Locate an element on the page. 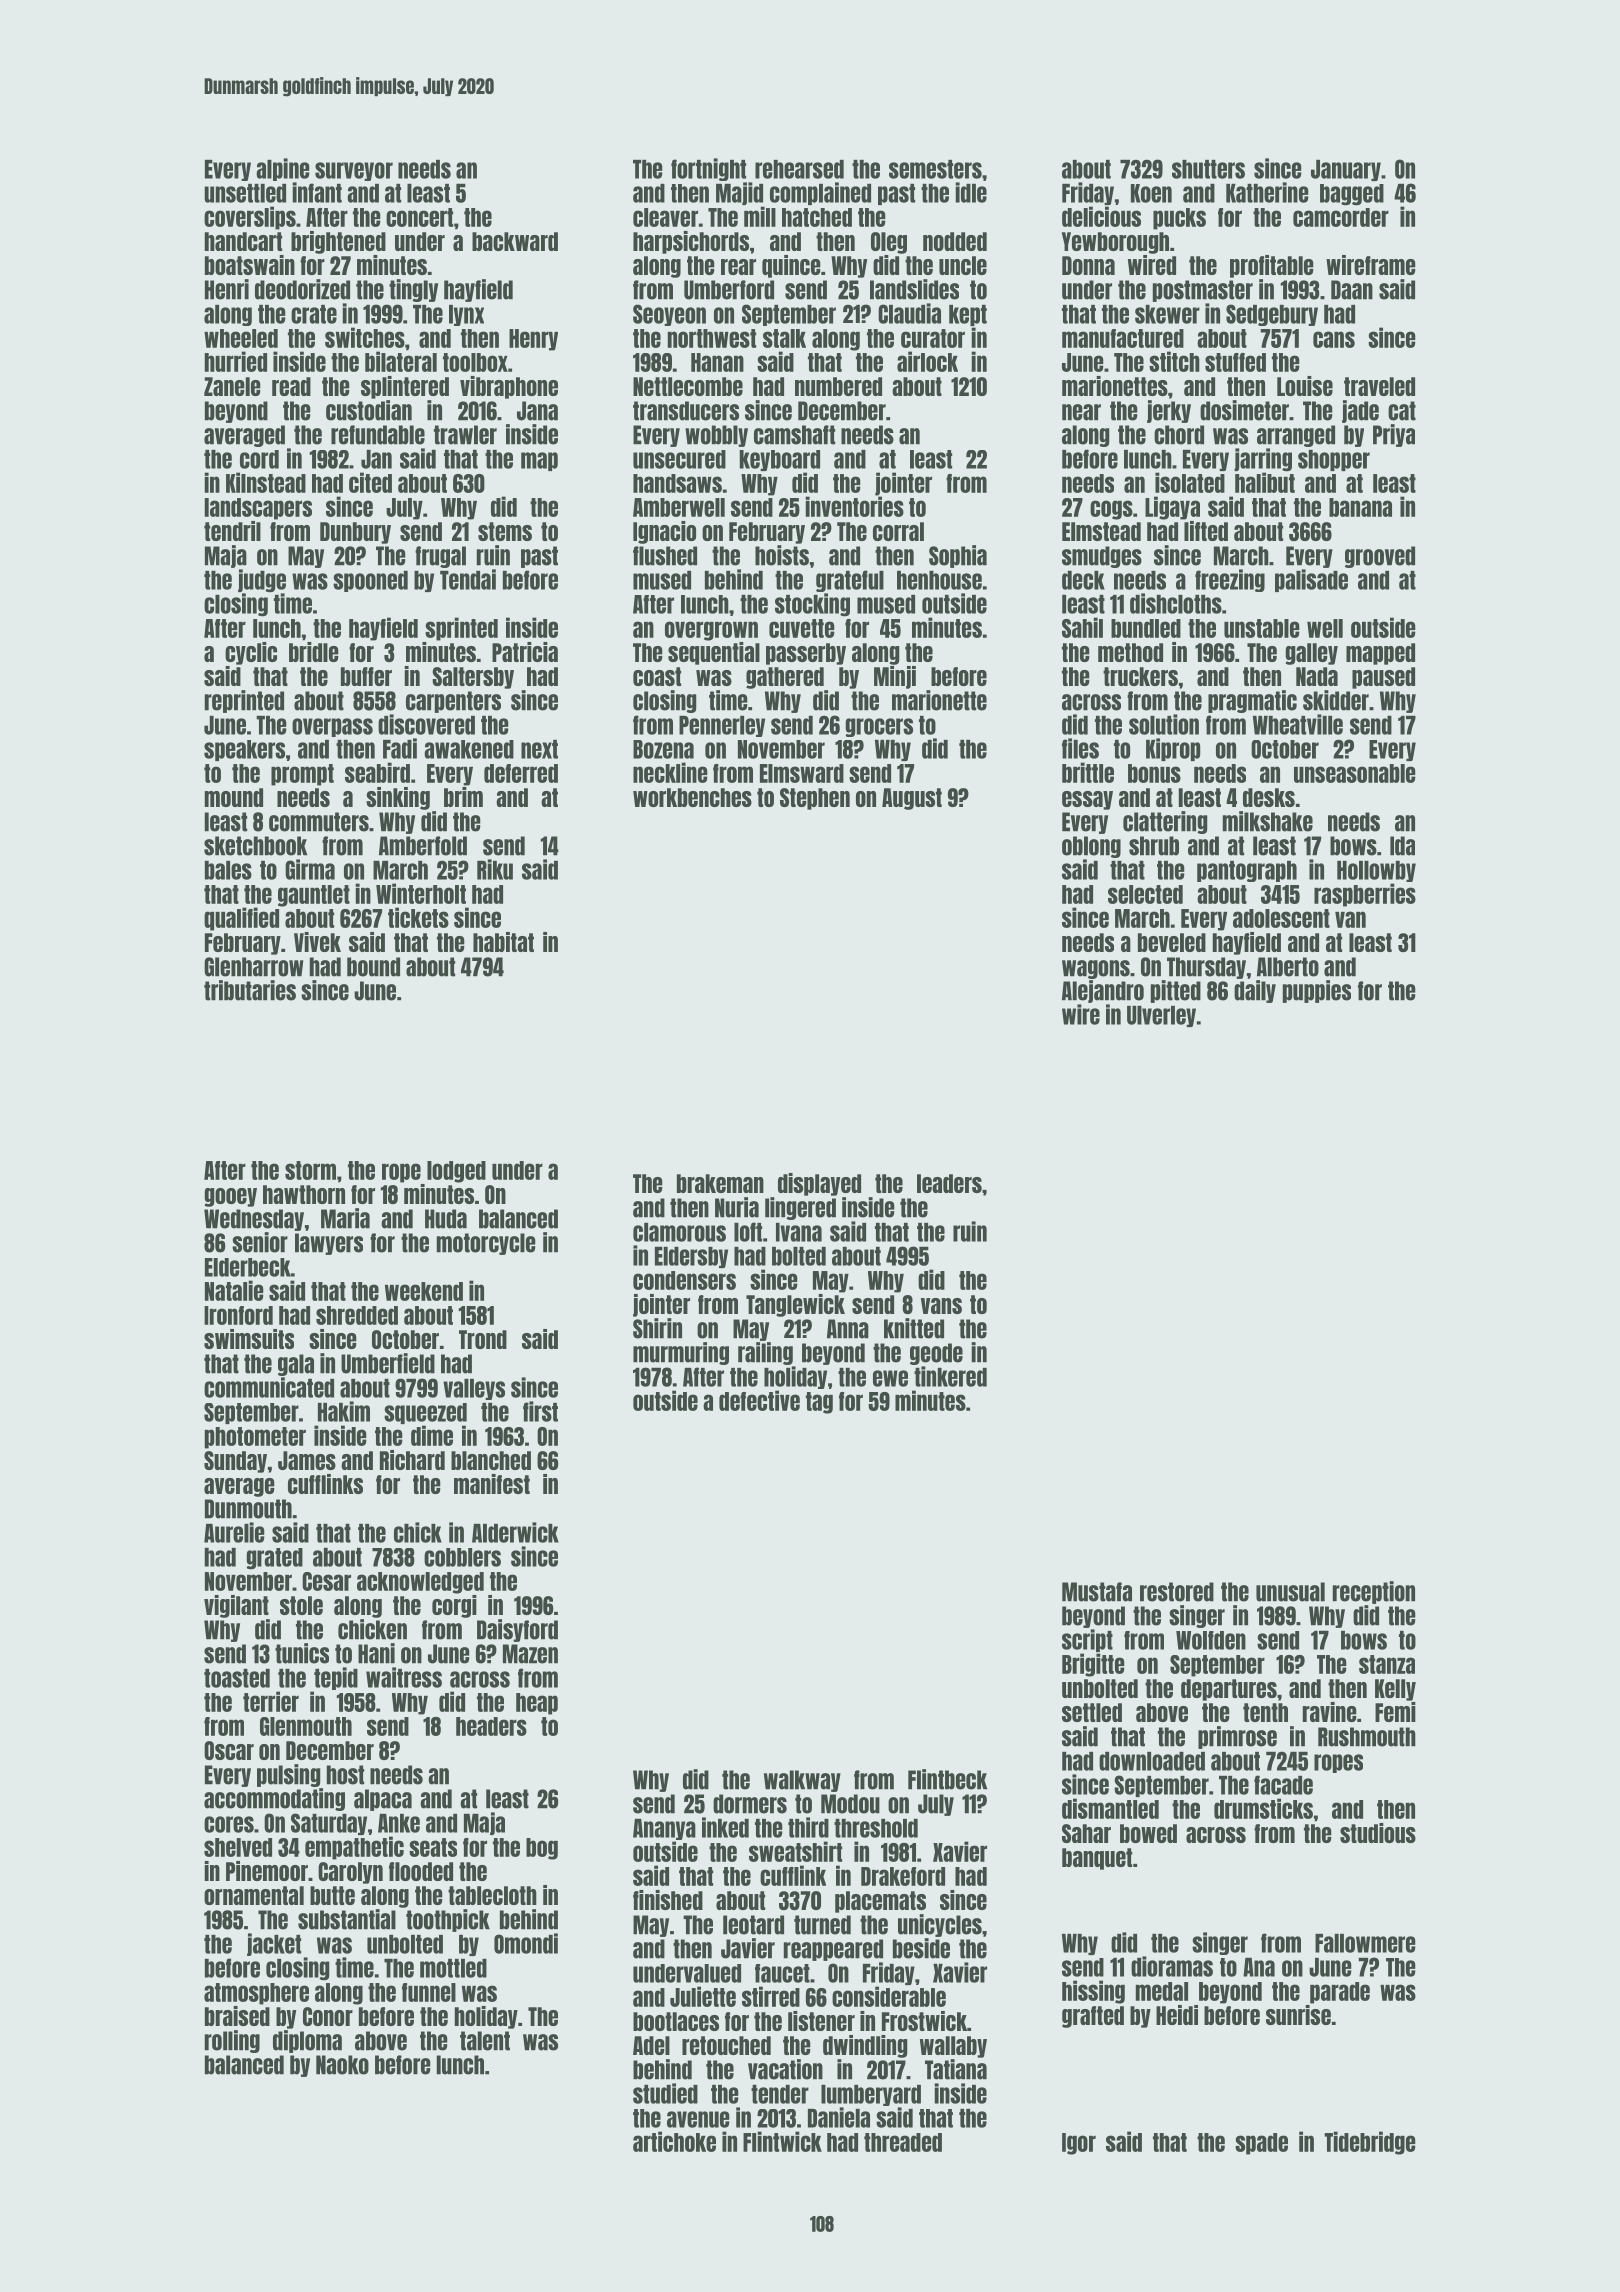 This document has width=1620, height=2292. shutters is located at coordinates (1208, 169).
